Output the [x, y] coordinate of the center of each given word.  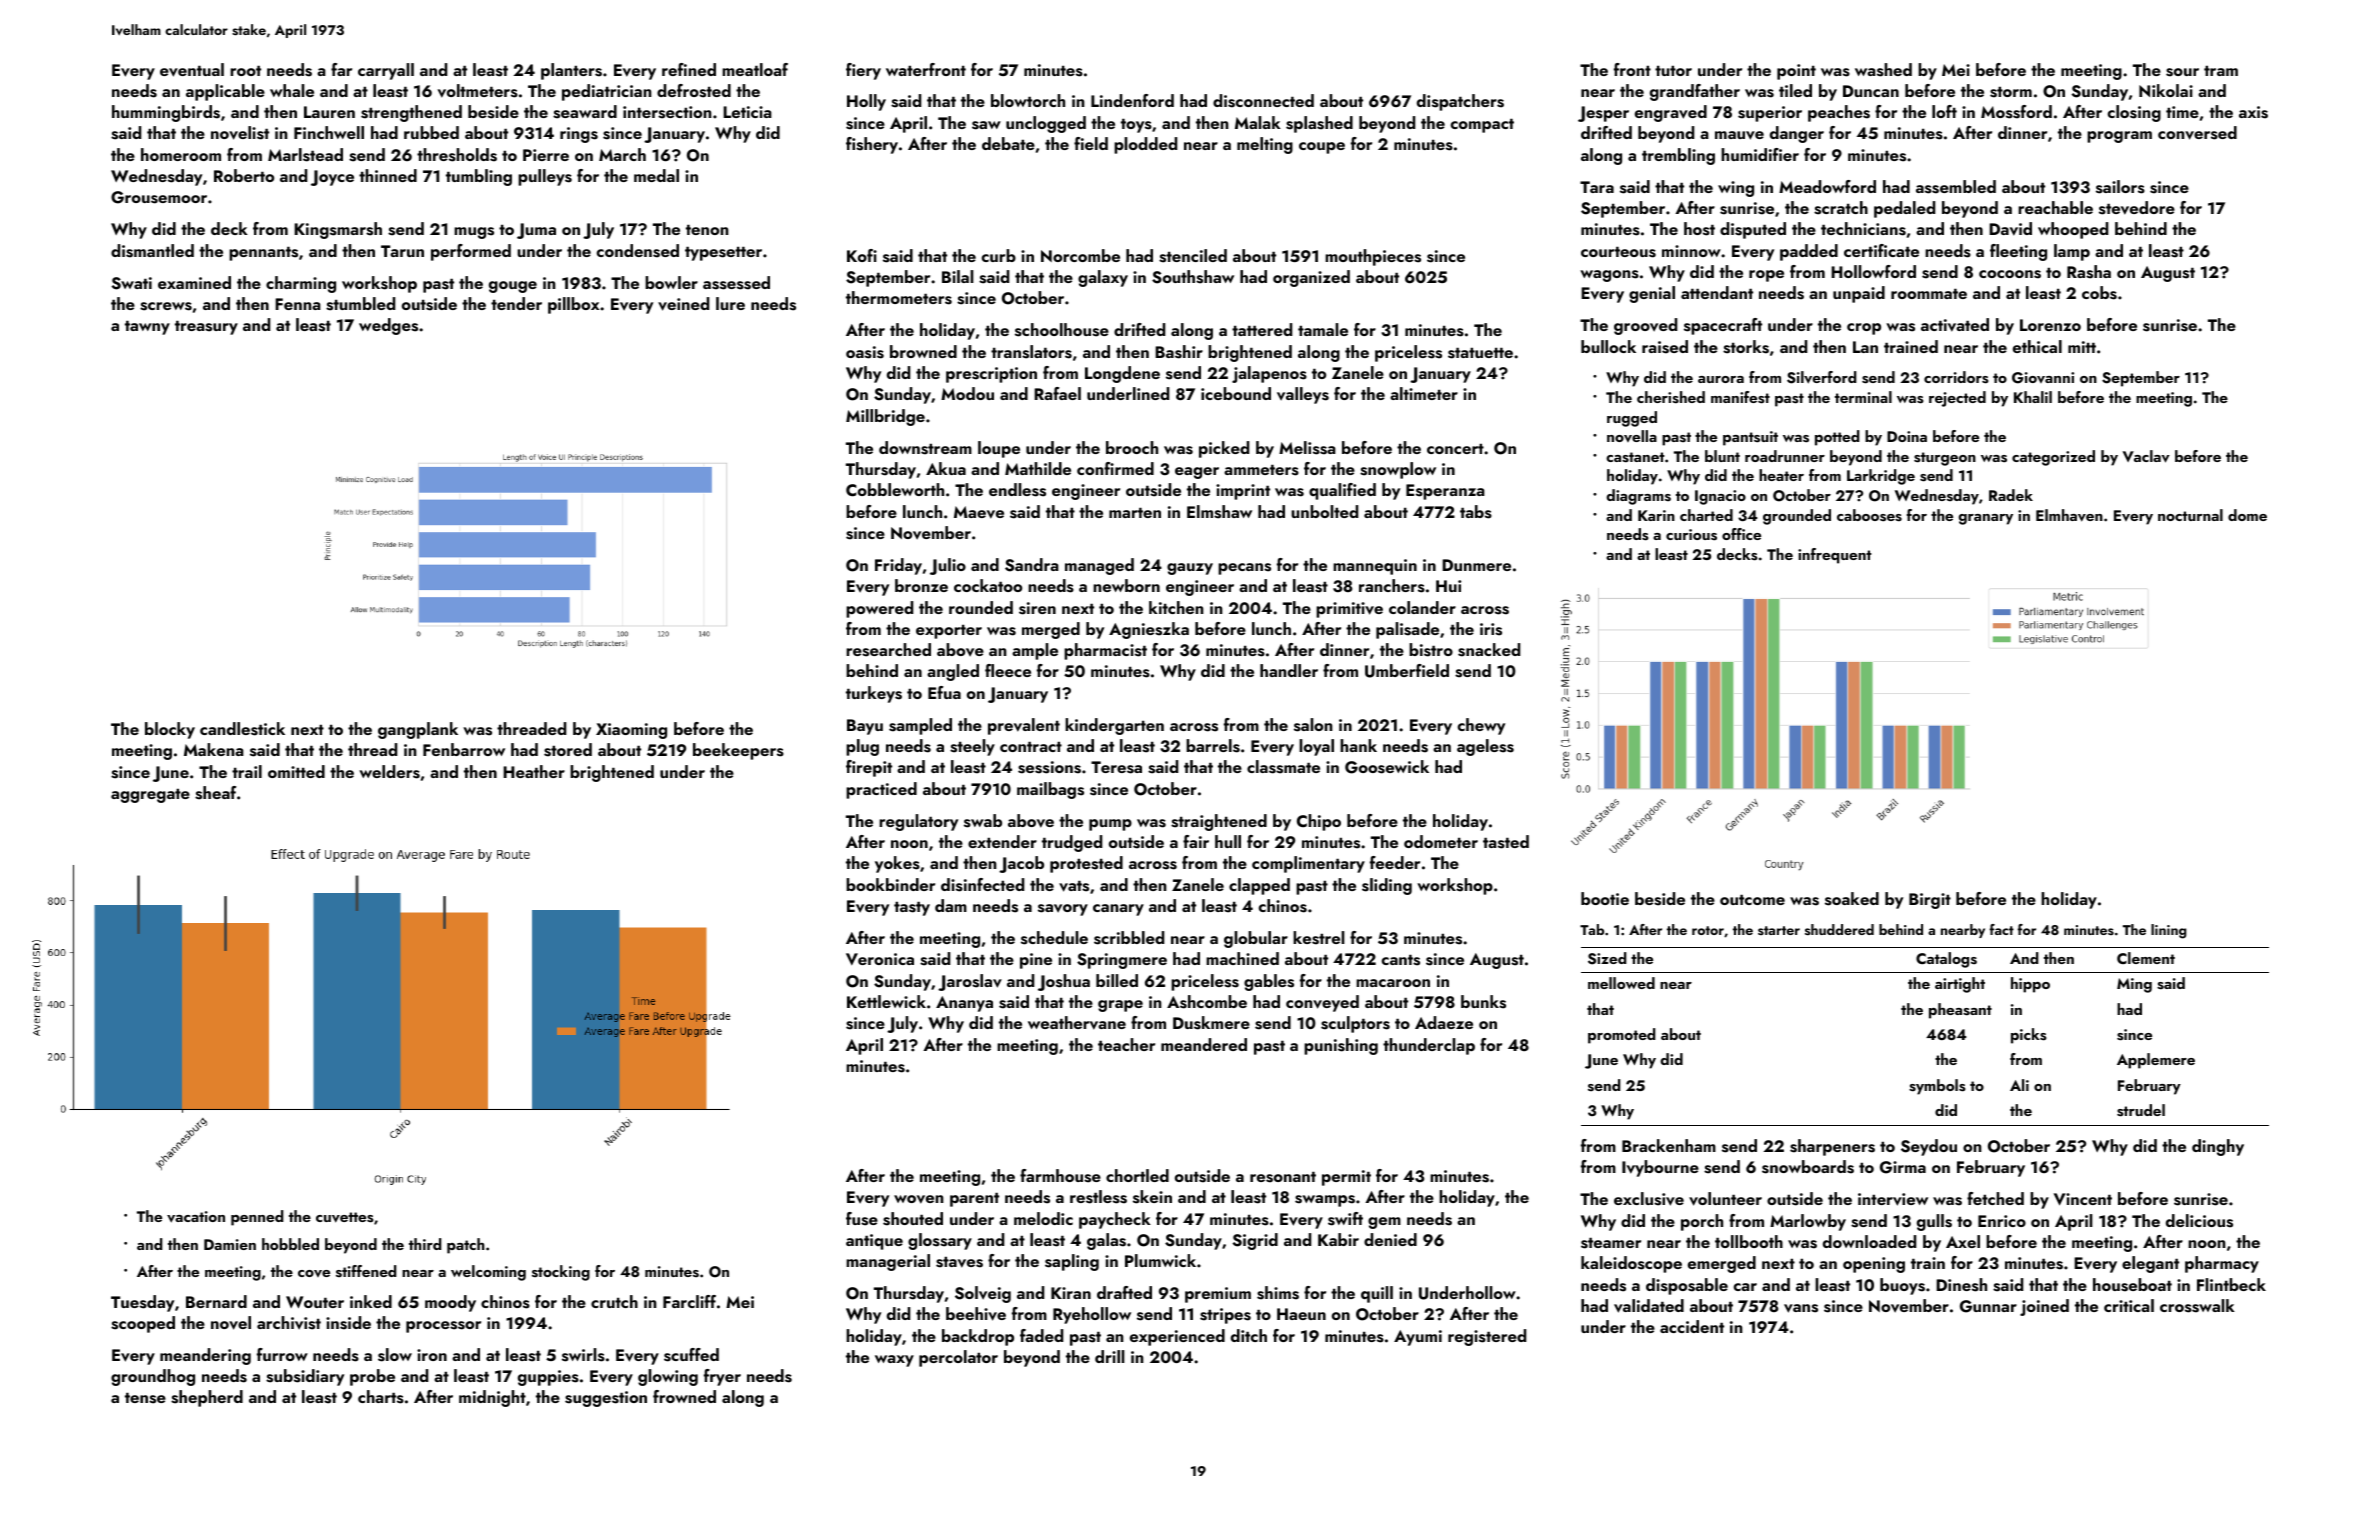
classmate [1283, 767]
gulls [1934, 1222]
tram [2221, 70]
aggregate [150, 795]
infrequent [1835, 556]
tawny [147, 327]
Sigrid [1255, 1241]
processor [443, 1327]
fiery [863, 71]
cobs [2099, 293]
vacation [196, 1217]
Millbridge [885, 417]
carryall [386, 71]
